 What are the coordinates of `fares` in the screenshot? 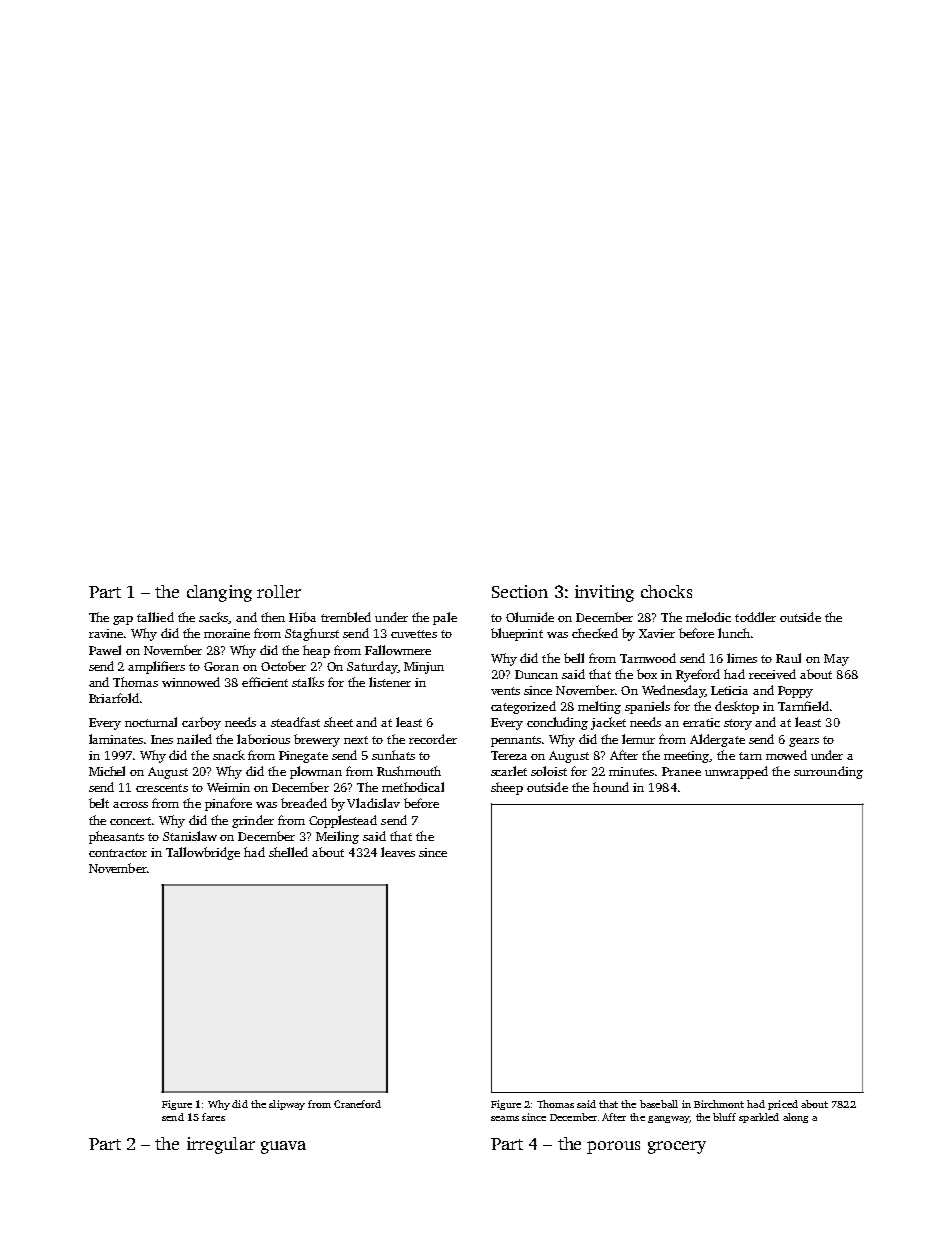 It's located at (213, 1117).
